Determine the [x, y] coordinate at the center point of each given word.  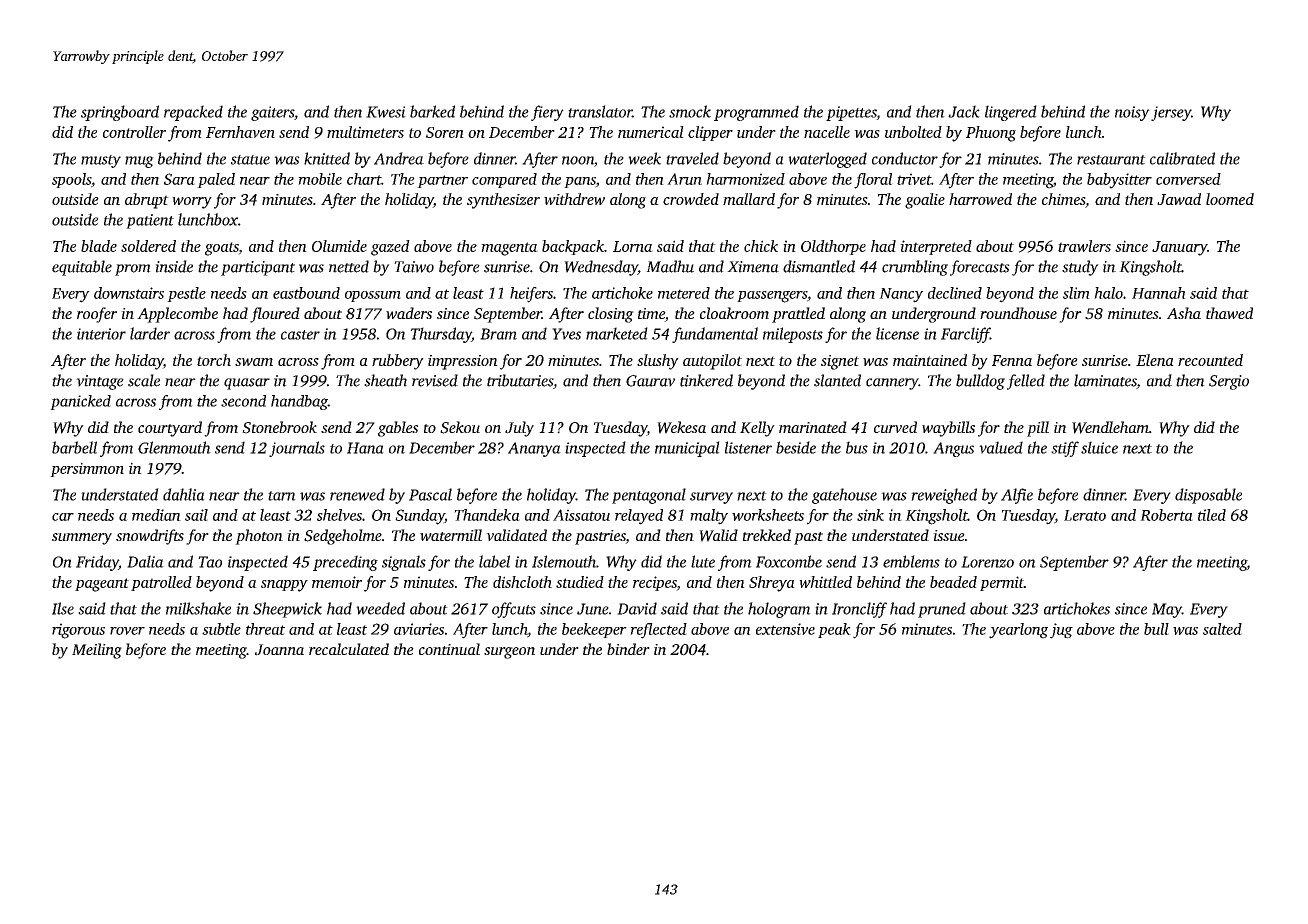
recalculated [349, 649]
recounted [1210, 360]
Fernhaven [240, 132]
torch [214, 360]
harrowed [980, 199]
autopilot [712, 362]
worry [192, 203]
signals [404, 563]
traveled [692, 158]
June [593, 609]
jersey [1171, 113]
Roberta [1166, 515]
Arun [684, 179]
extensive [785, 629]
